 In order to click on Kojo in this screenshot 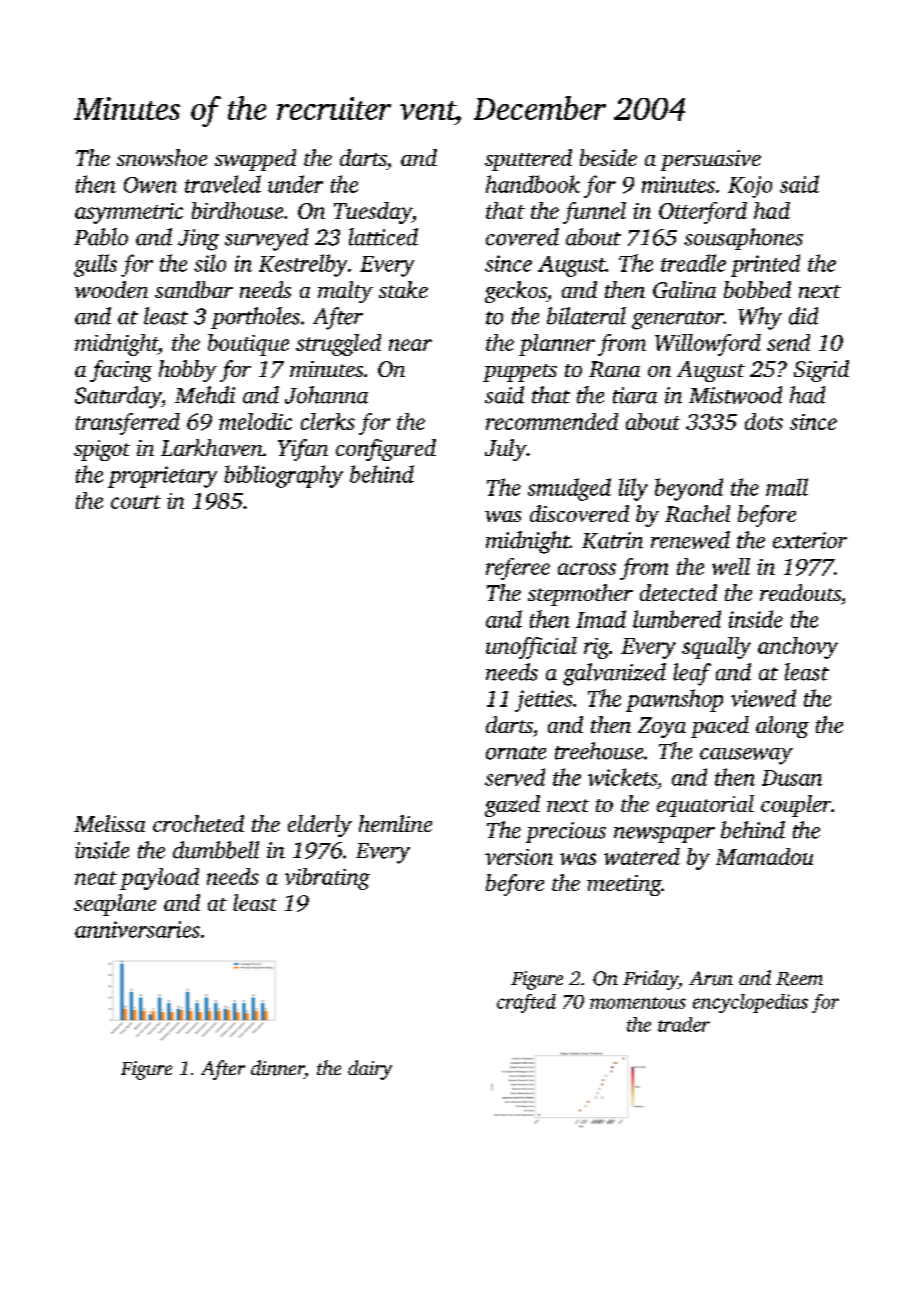, I will do `click(750, 187)`.
